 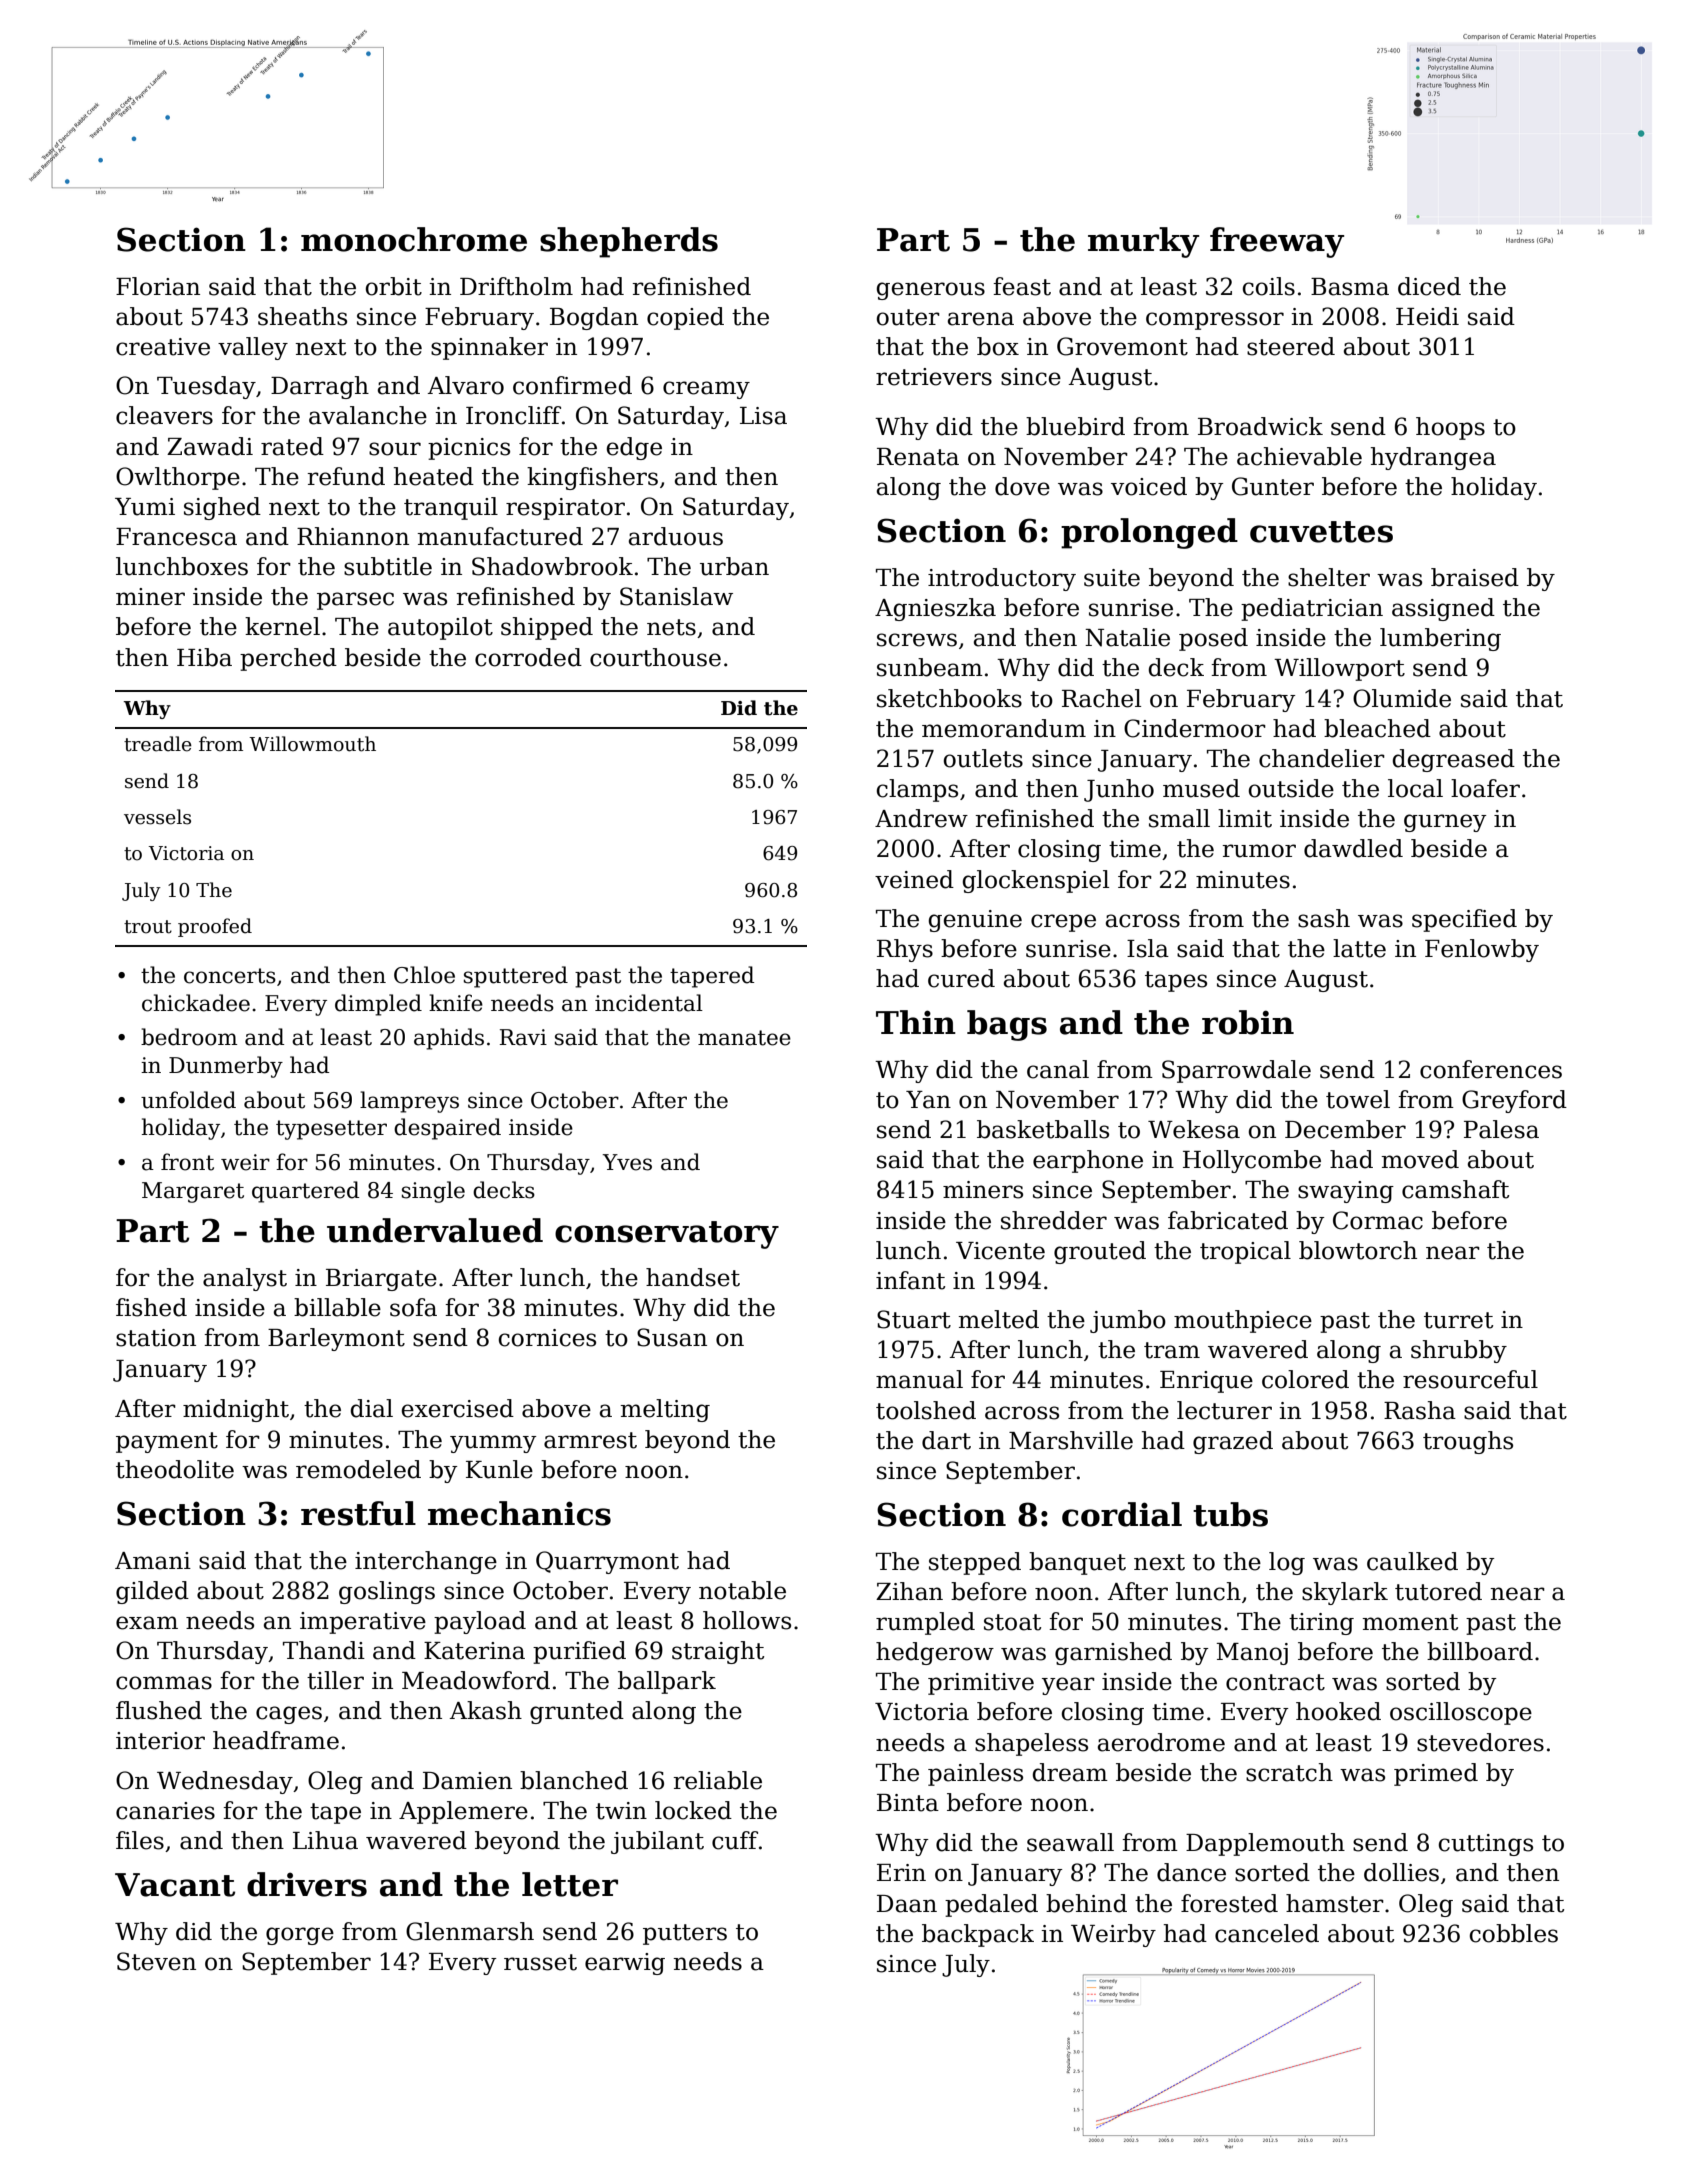 What do you see at coordinates (204, 657) in the image?
I see `Hiba` at bounding box center [204, 657].
